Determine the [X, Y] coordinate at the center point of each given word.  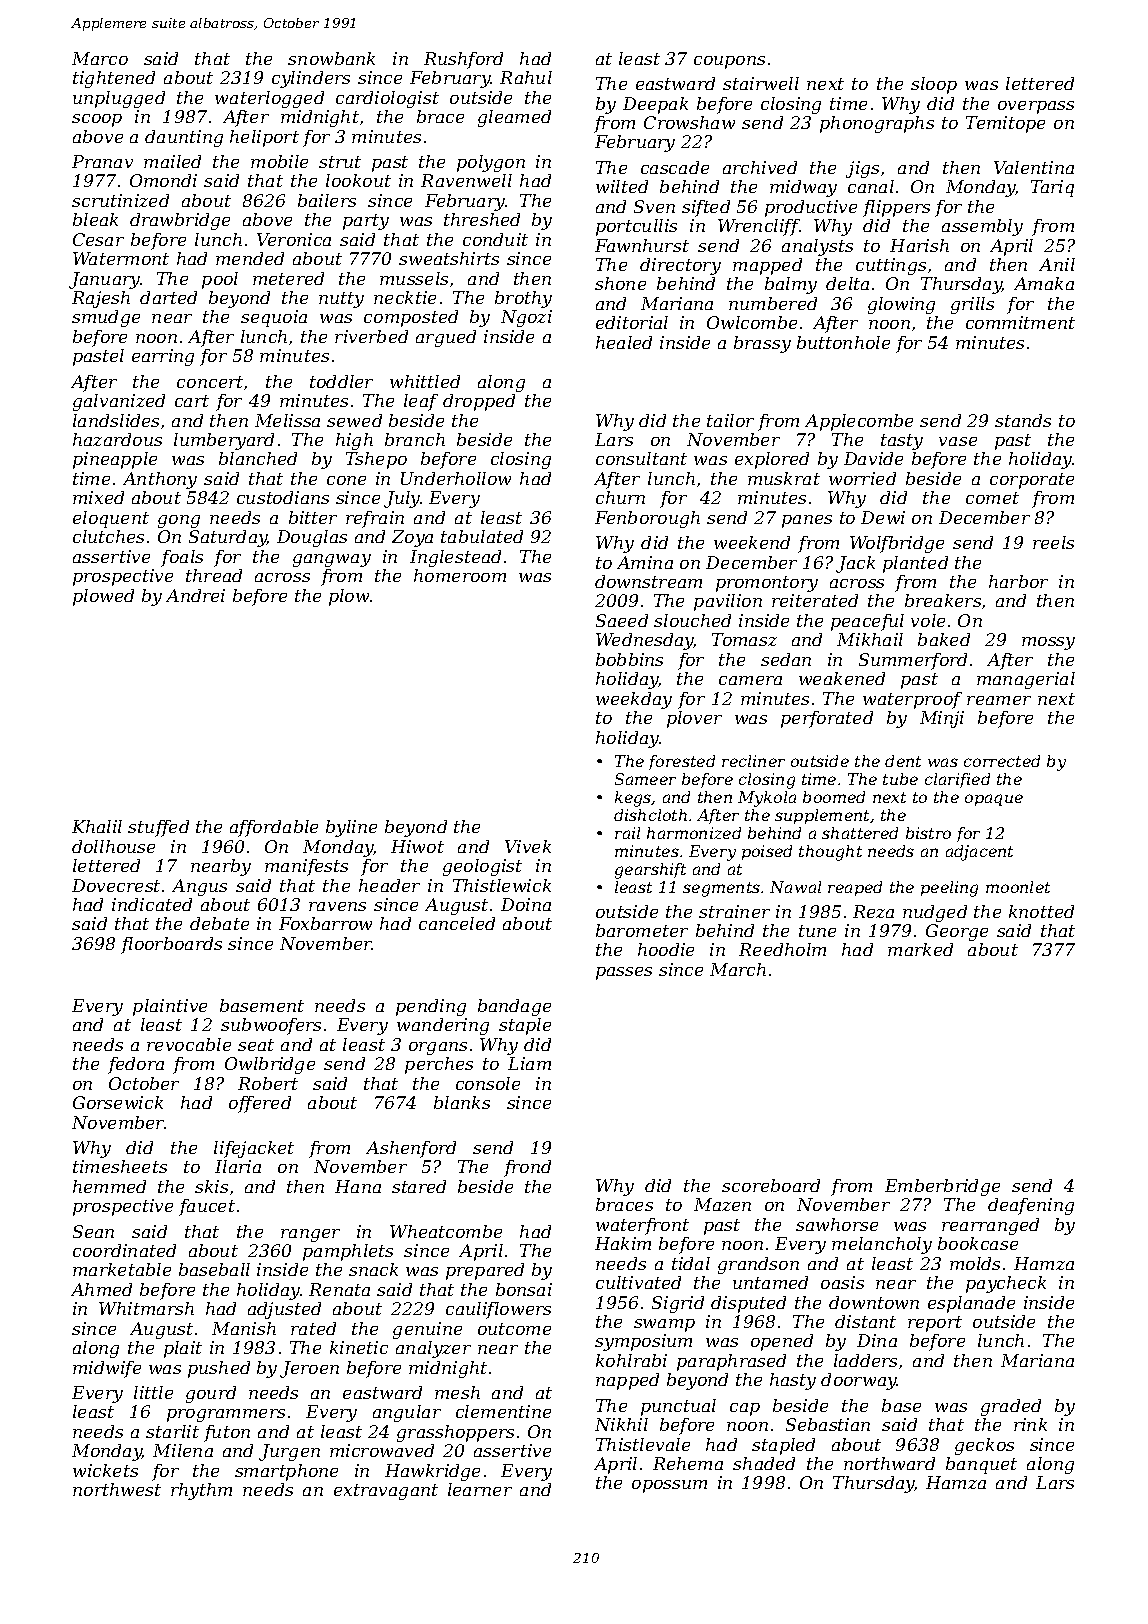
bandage [514, 1007]
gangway [332, 560]
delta [847, 283]
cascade [675, 167]
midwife [107, 1369]
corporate [1032, 481]
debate [219, 923]
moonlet [1018, 887]
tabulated [482, 536]
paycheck [1006, 1284]
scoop [97, 120]
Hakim [623, 1243]
